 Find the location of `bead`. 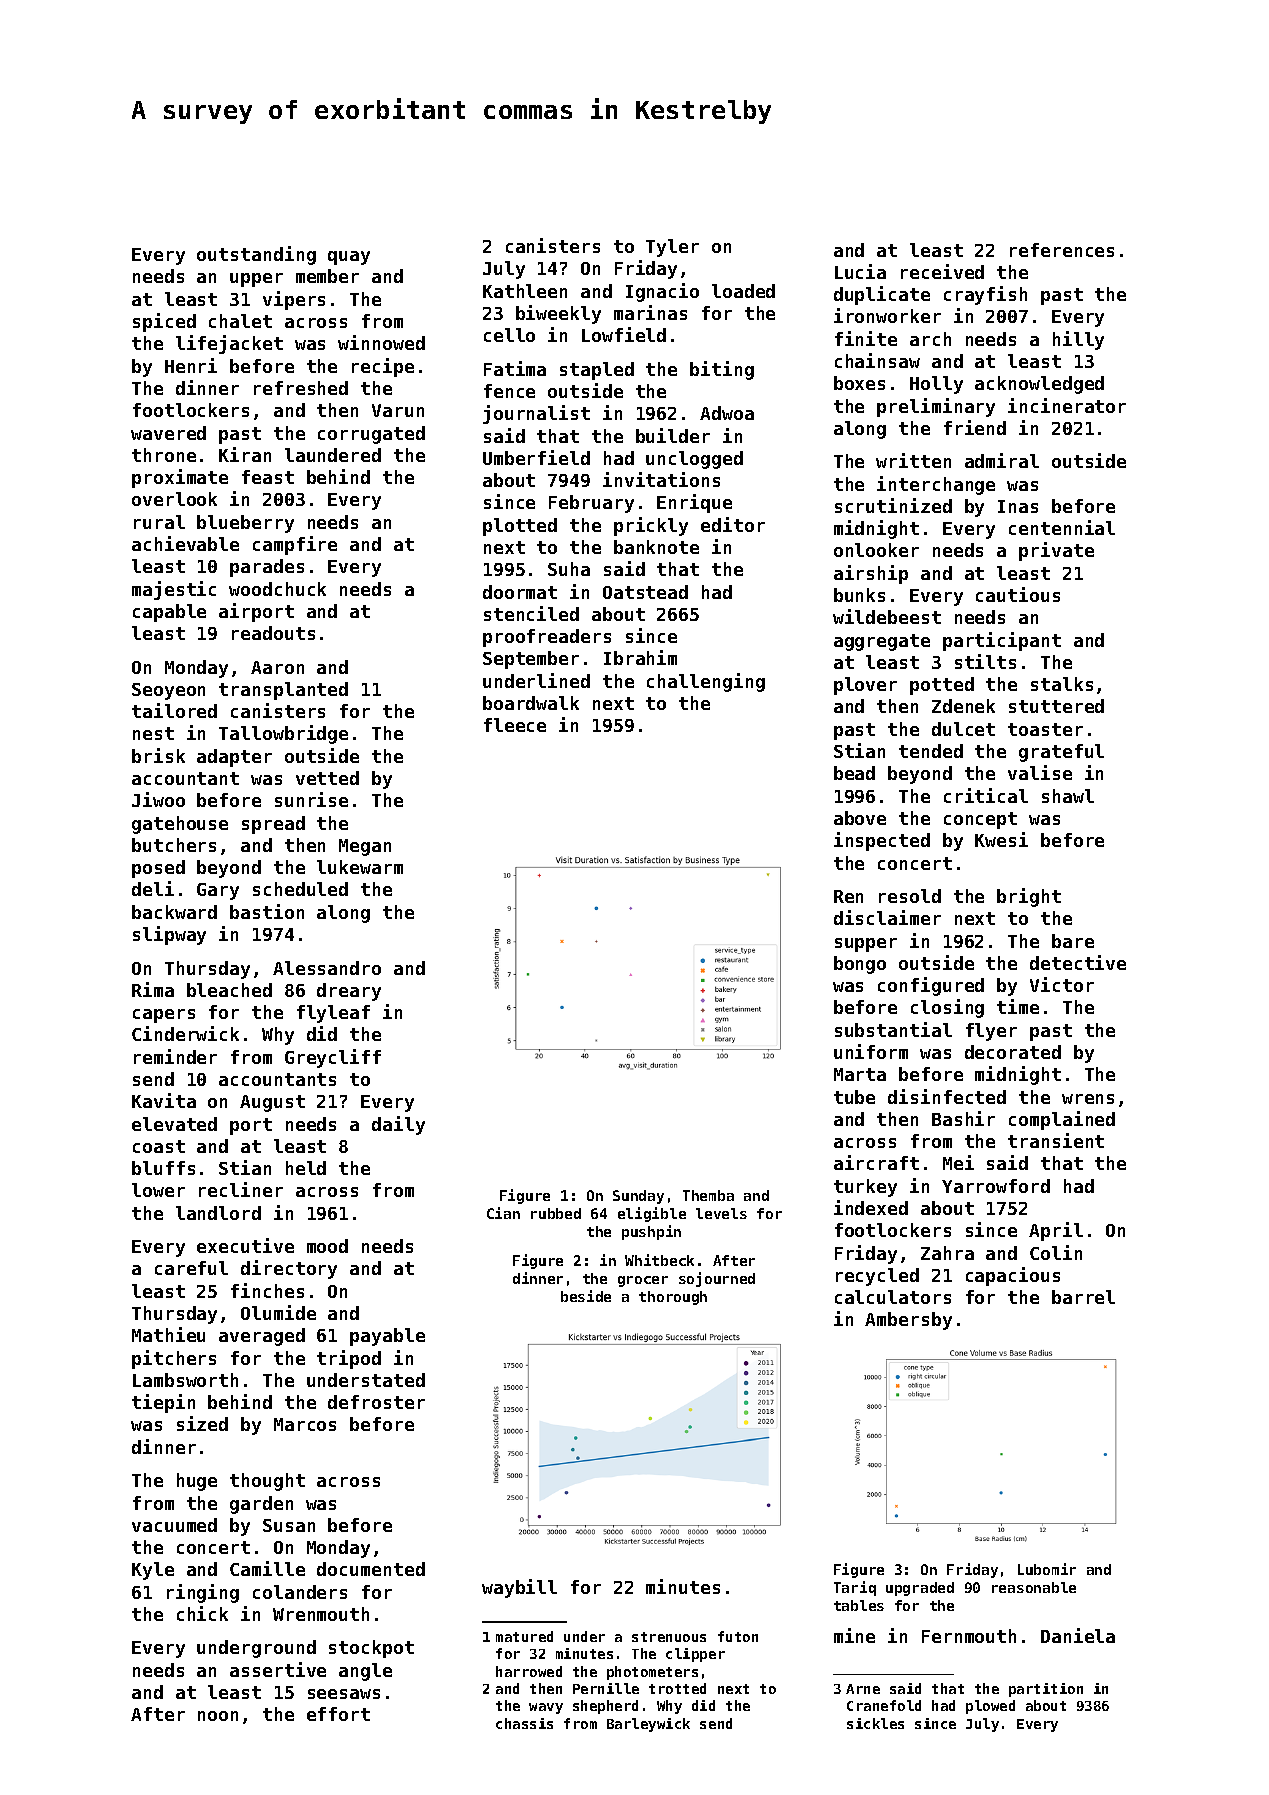

bead is located at coordinates (854, 773).
